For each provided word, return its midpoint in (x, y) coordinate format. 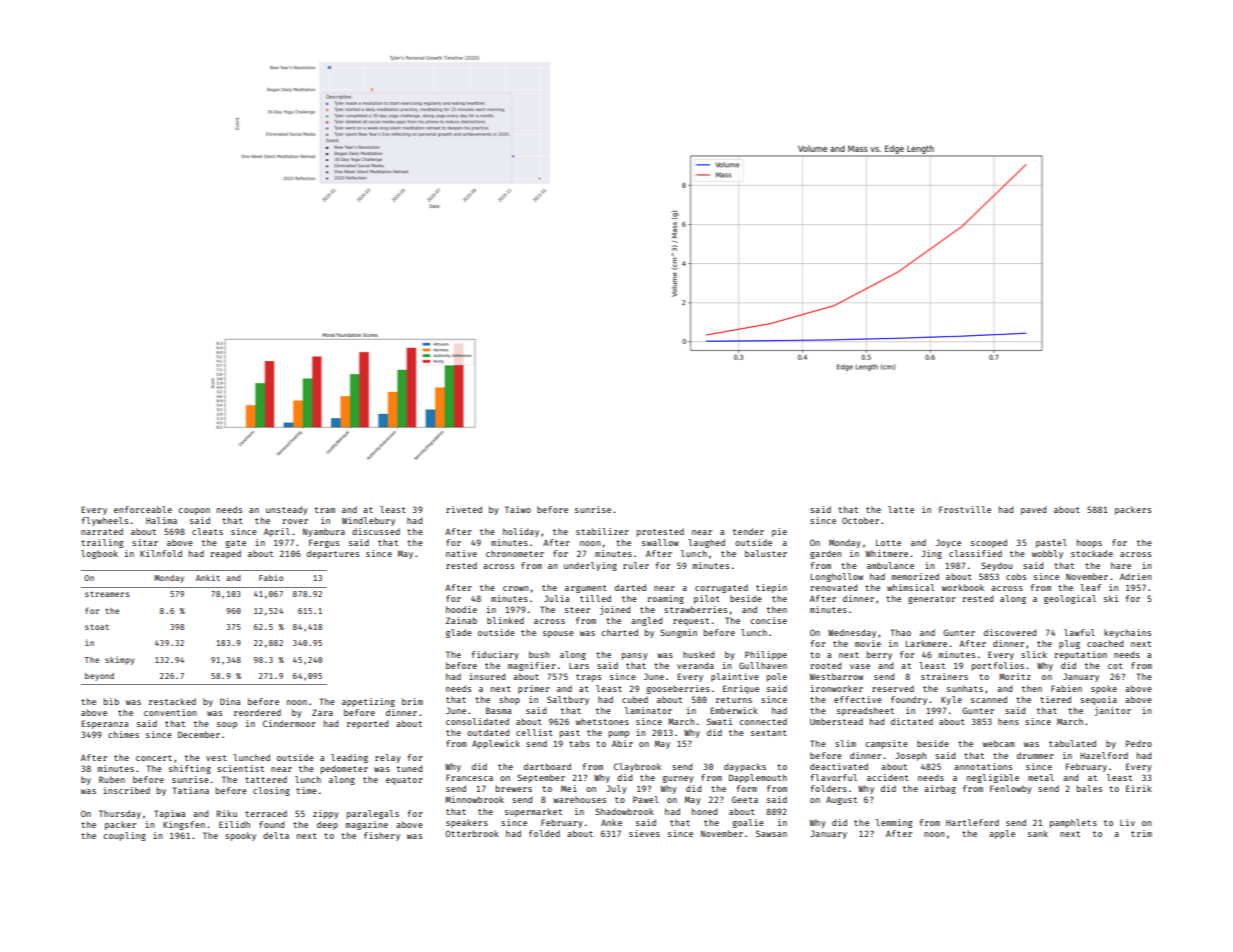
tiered (1055, 699)
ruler (636, 565)
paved (1033, 510)
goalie (748, 823)
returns (734, 700)
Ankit (208, 577)
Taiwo (518, 509)
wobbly (1047, 554)
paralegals (373, 814)
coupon (194, 511)
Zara (322, 712)
